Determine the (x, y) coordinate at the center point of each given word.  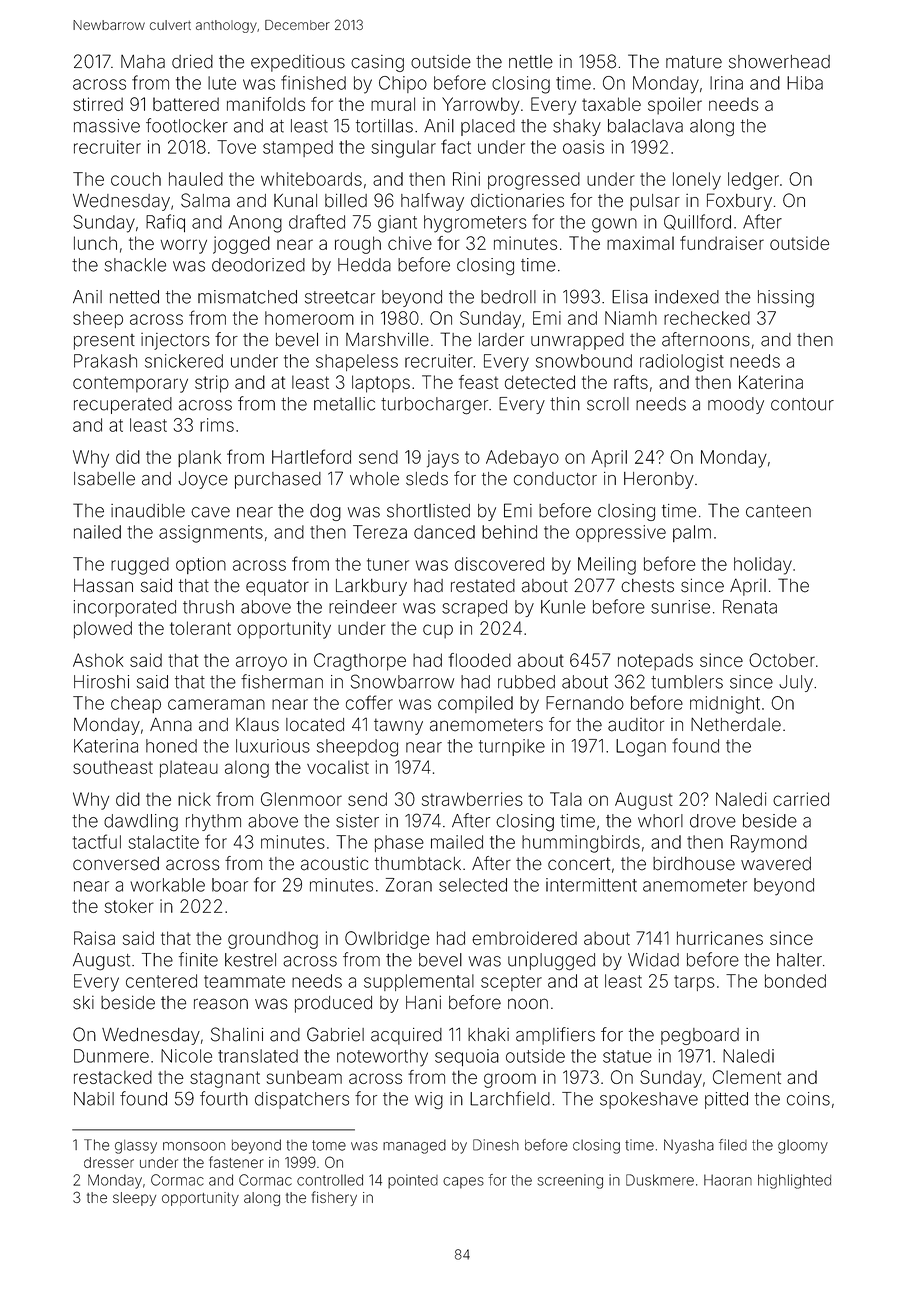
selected (473, 885)
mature (694, 62)
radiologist (682, 363)
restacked (113, 1077)
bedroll (508, 297)
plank (199, 458)
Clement (747, 1077)
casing (377, 63)
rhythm (213, 822)
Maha (143, 61)
